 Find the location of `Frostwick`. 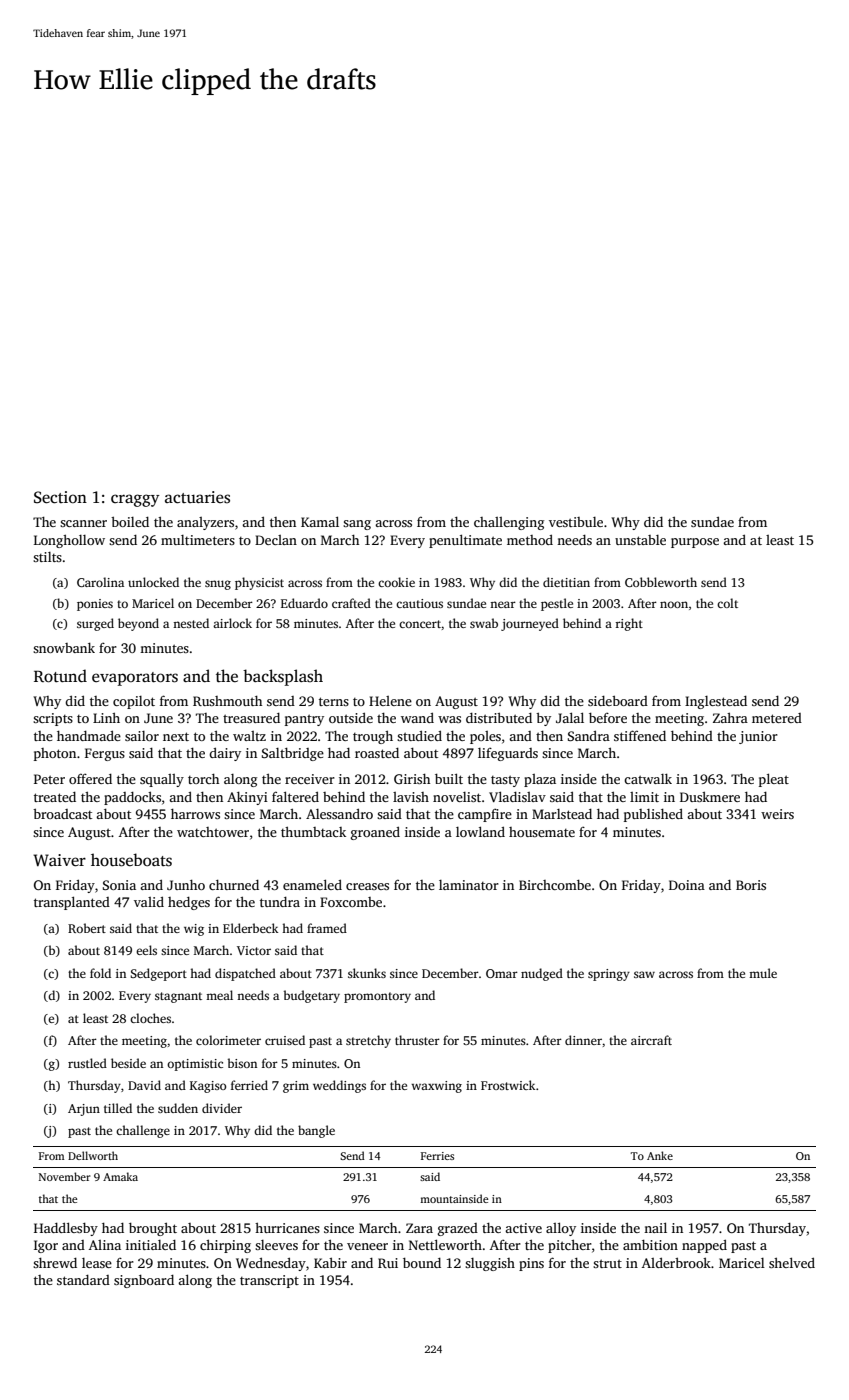

Frostwick is located at coordinates (508, 1085).
